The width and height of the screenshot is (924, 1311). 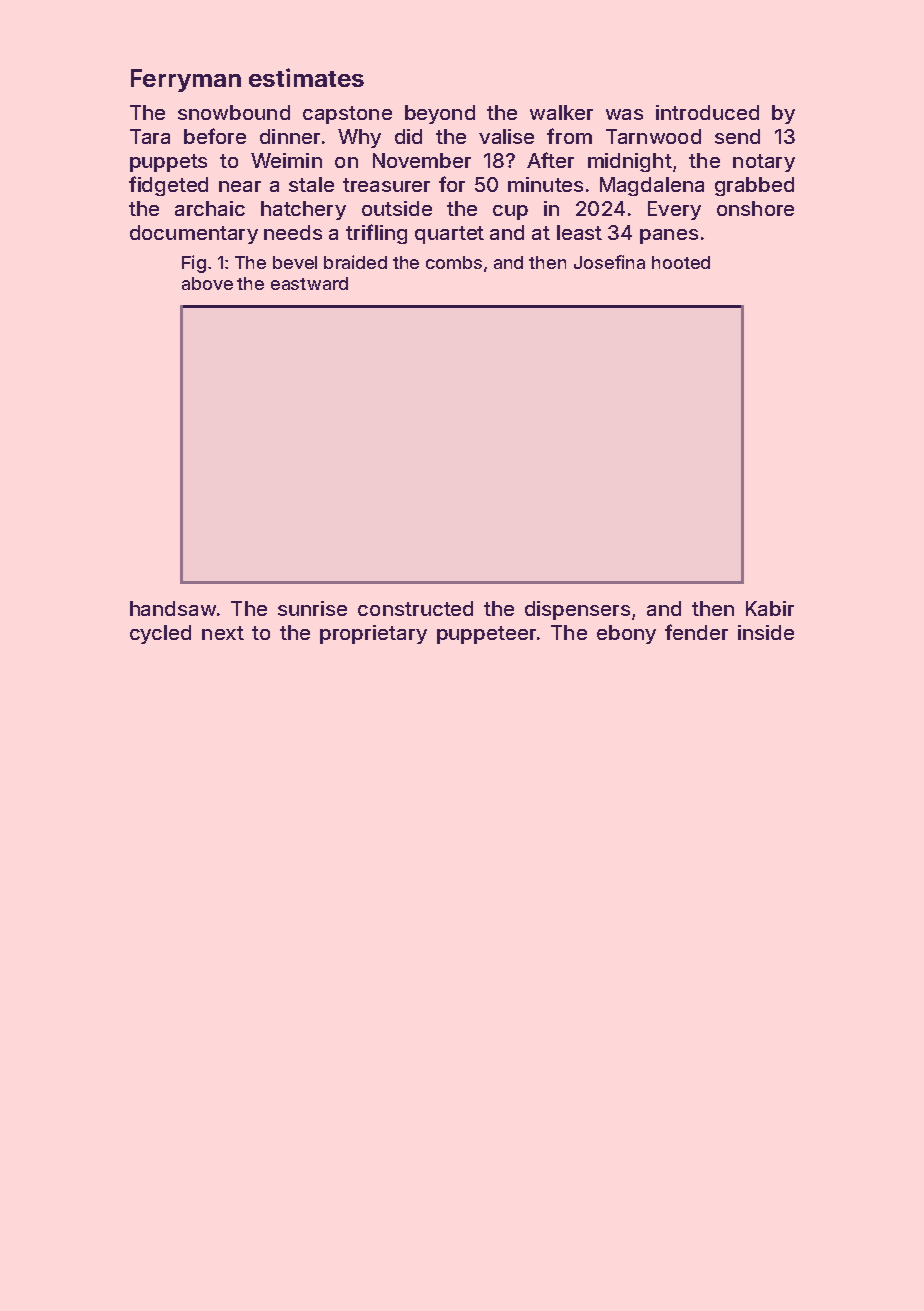 I want to click on puppeteer, so click(x=486, y=635).
